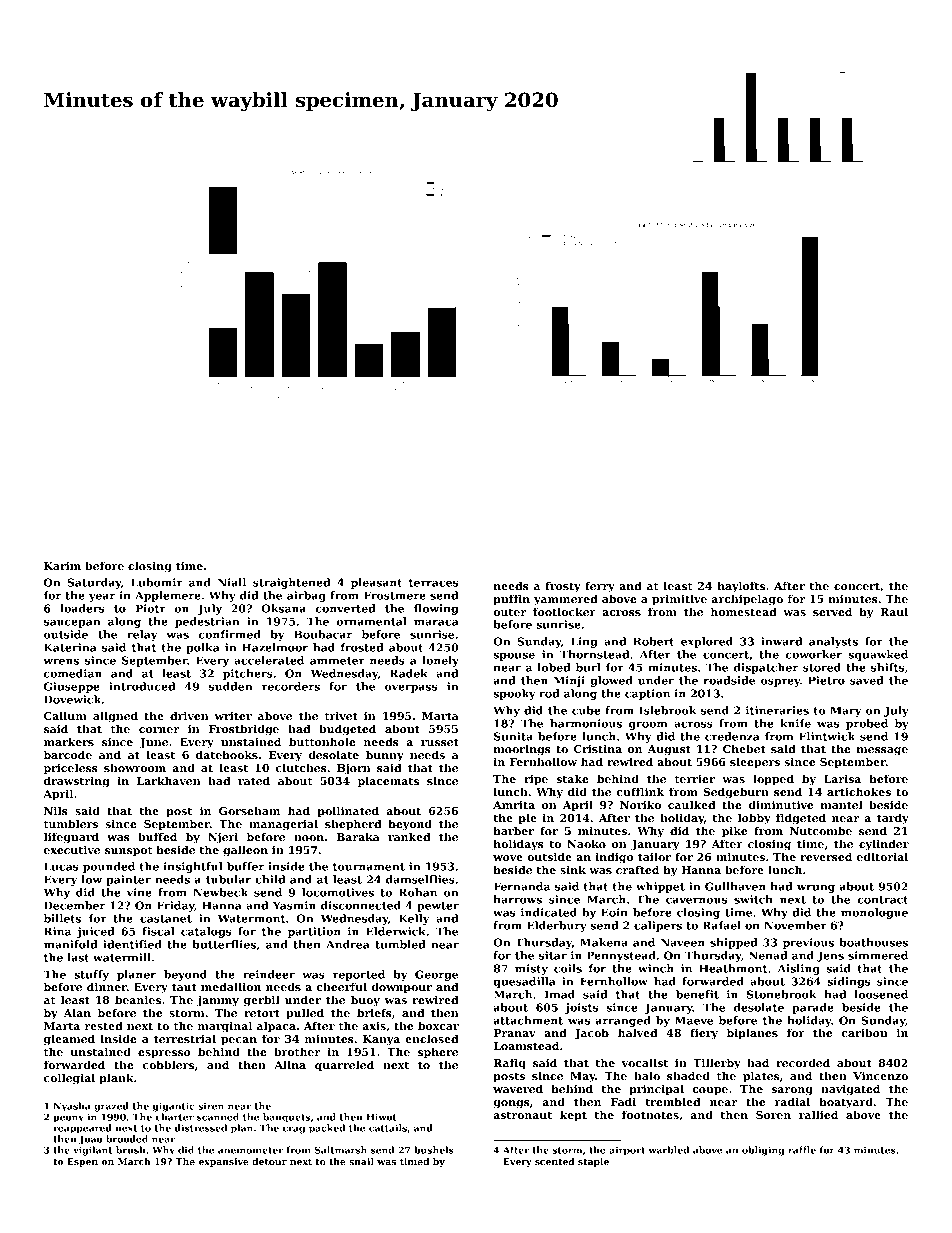 Image resolution: width=952 pixels, height=1233 pixels. I want to click on shifts, so click(887, 667).
